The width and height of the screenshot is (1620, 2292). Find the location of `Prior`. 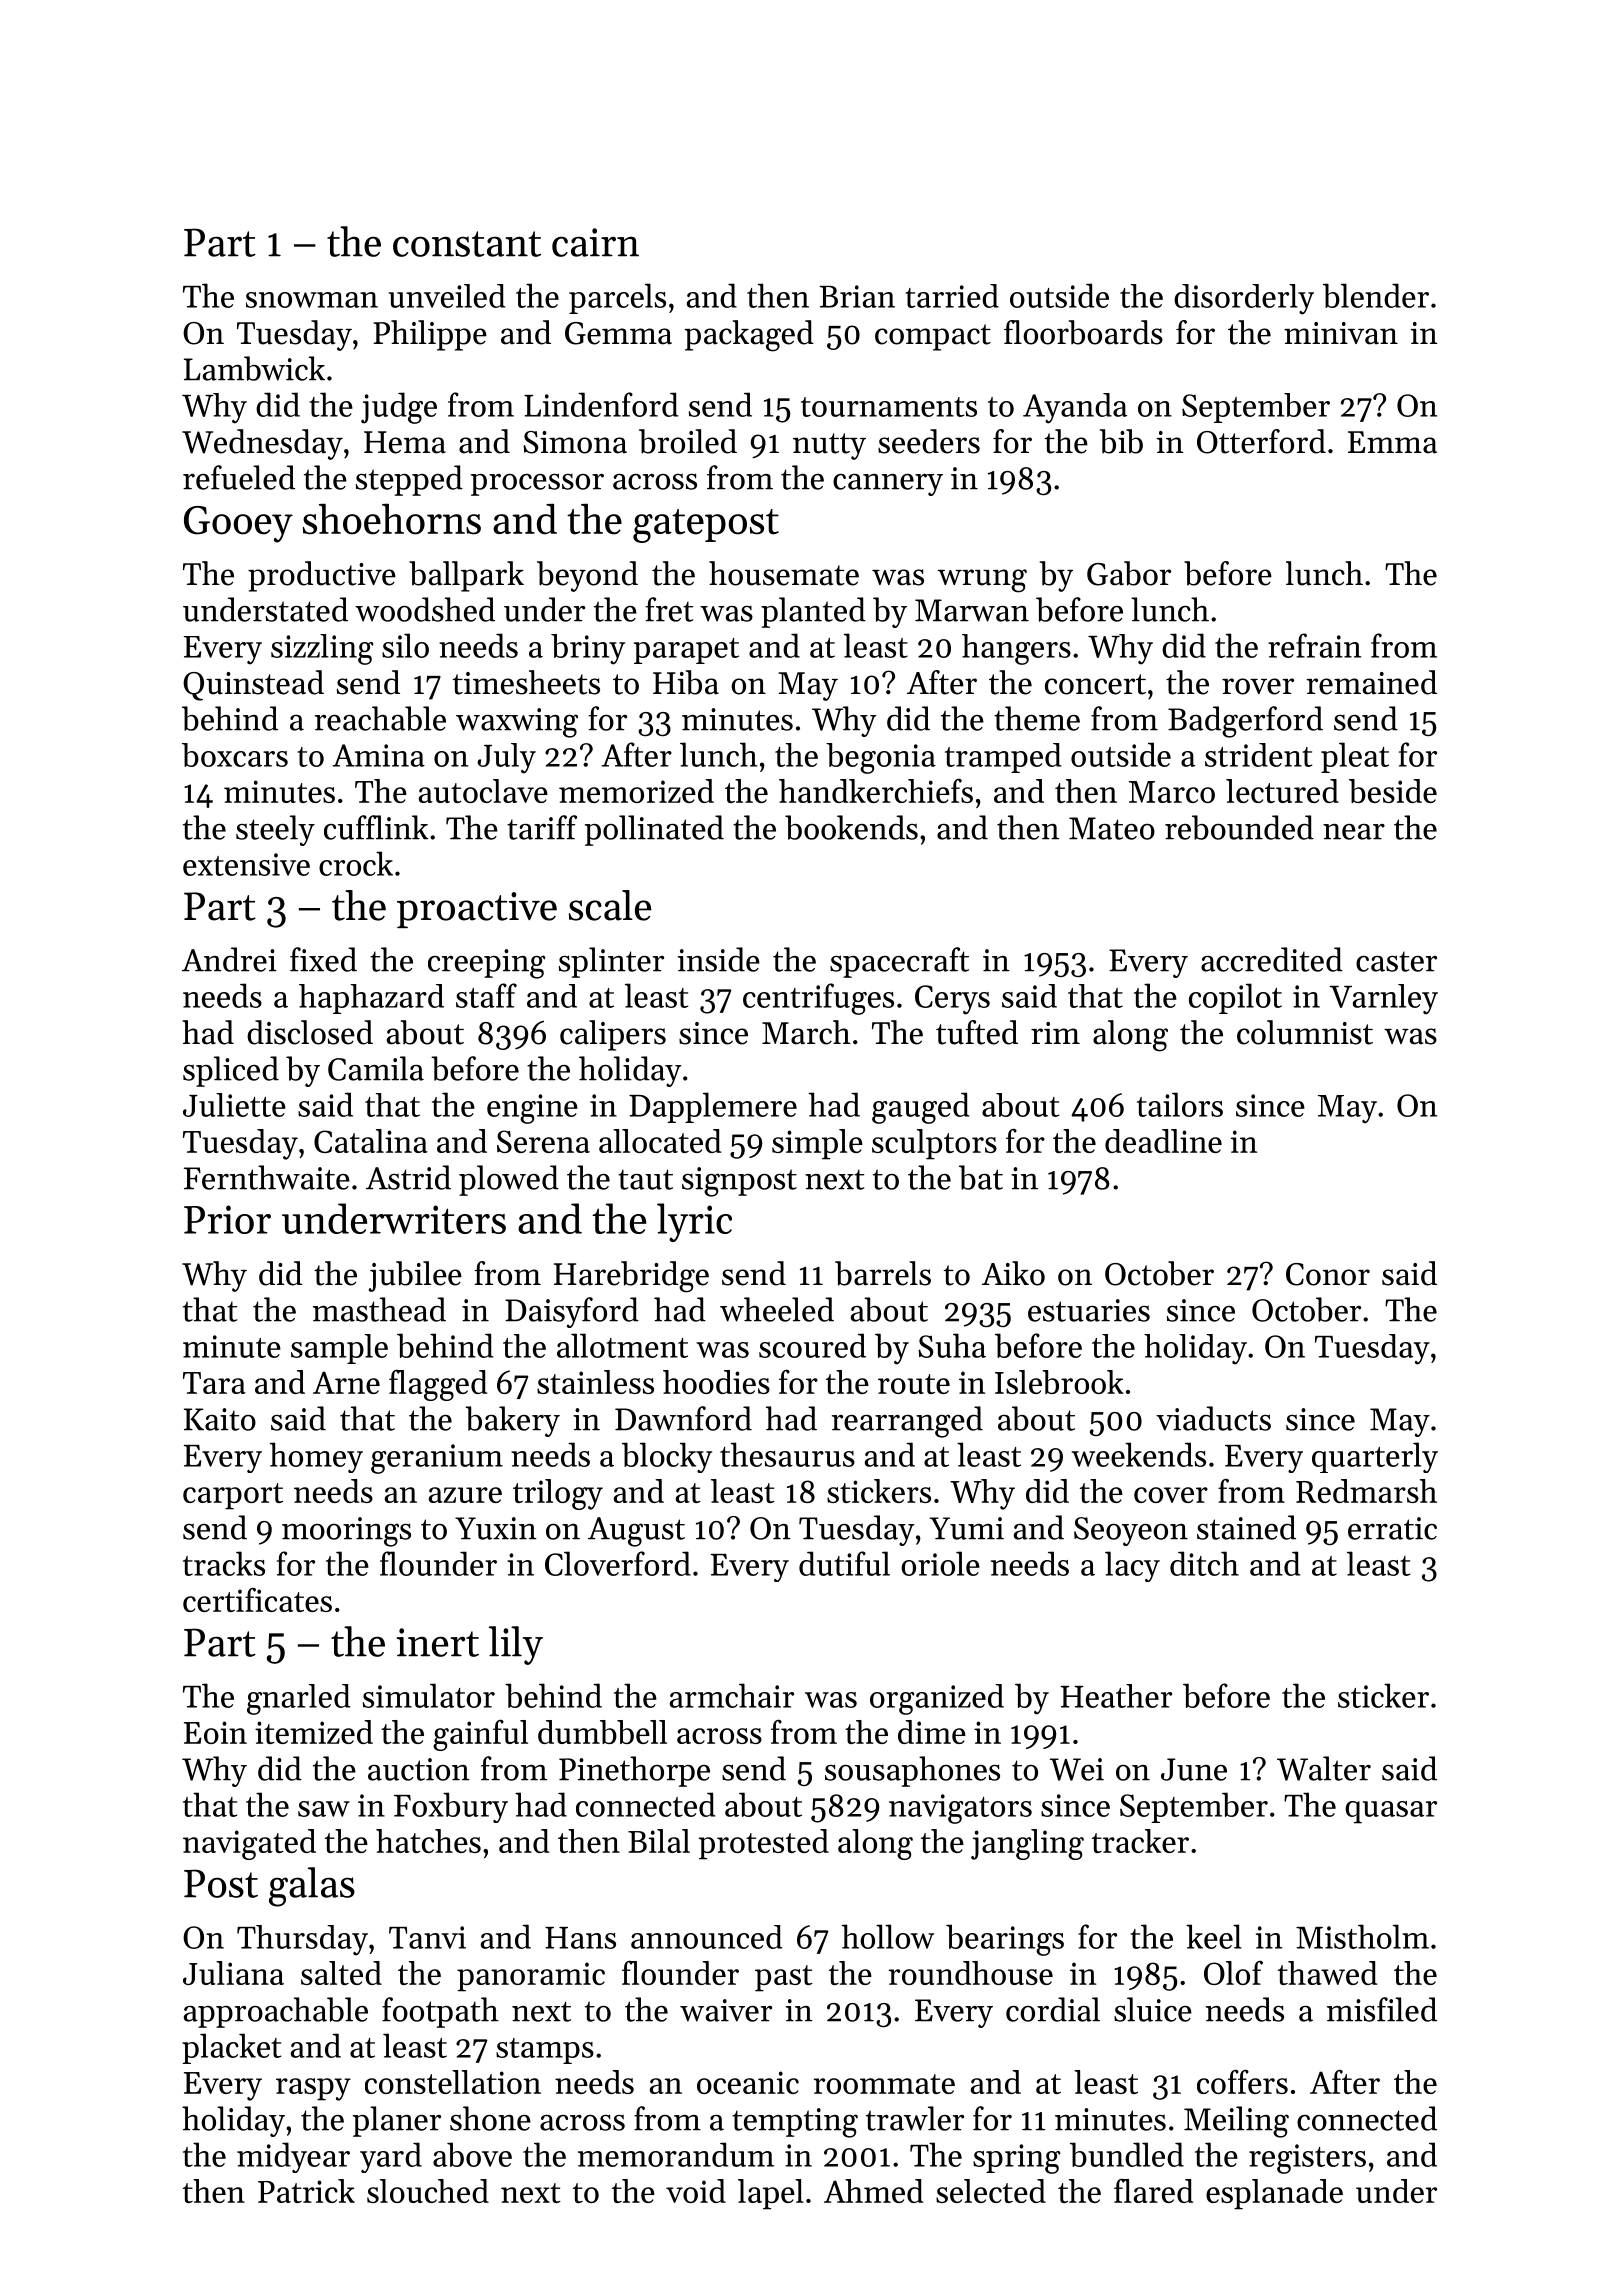

Prior is located at coordinates (227, 1219).
